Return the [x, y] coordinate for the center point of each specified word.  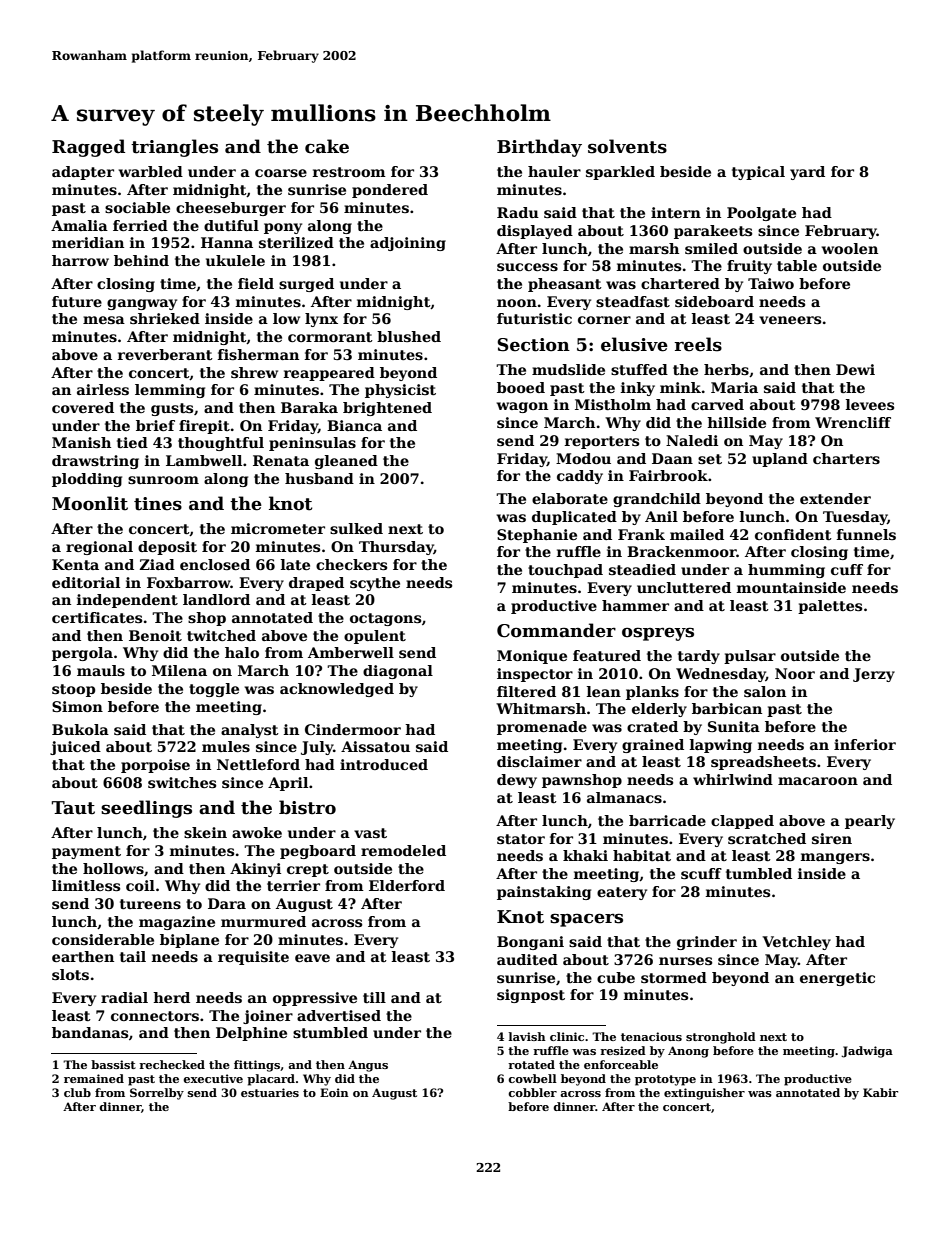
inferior [865, 744]
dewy [517, 781]
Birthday [539, 148]
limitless [86, 885]
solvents [627, 146]
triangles [174, 148]
